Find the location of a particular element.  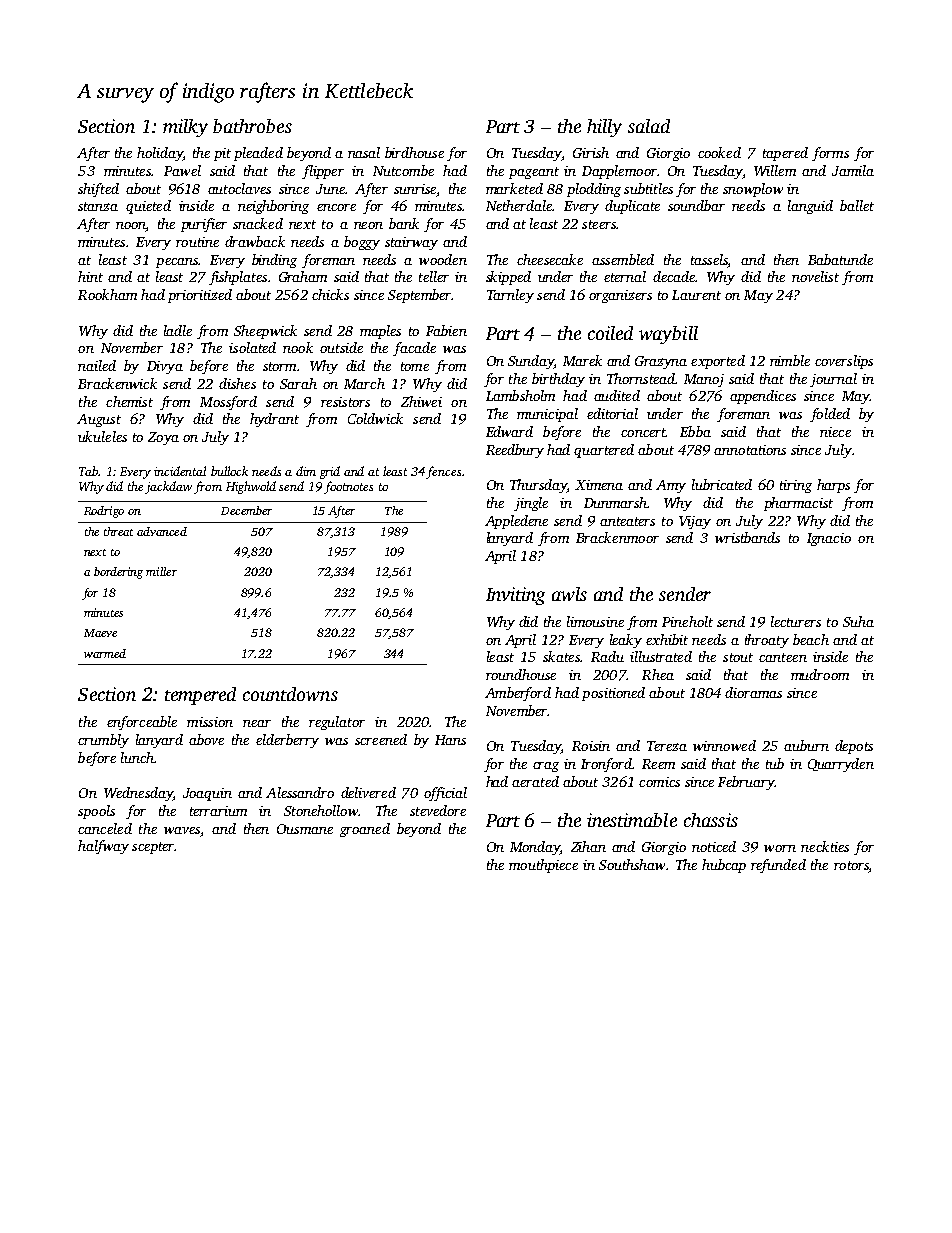

forms is located at coordinates (830, 154).
